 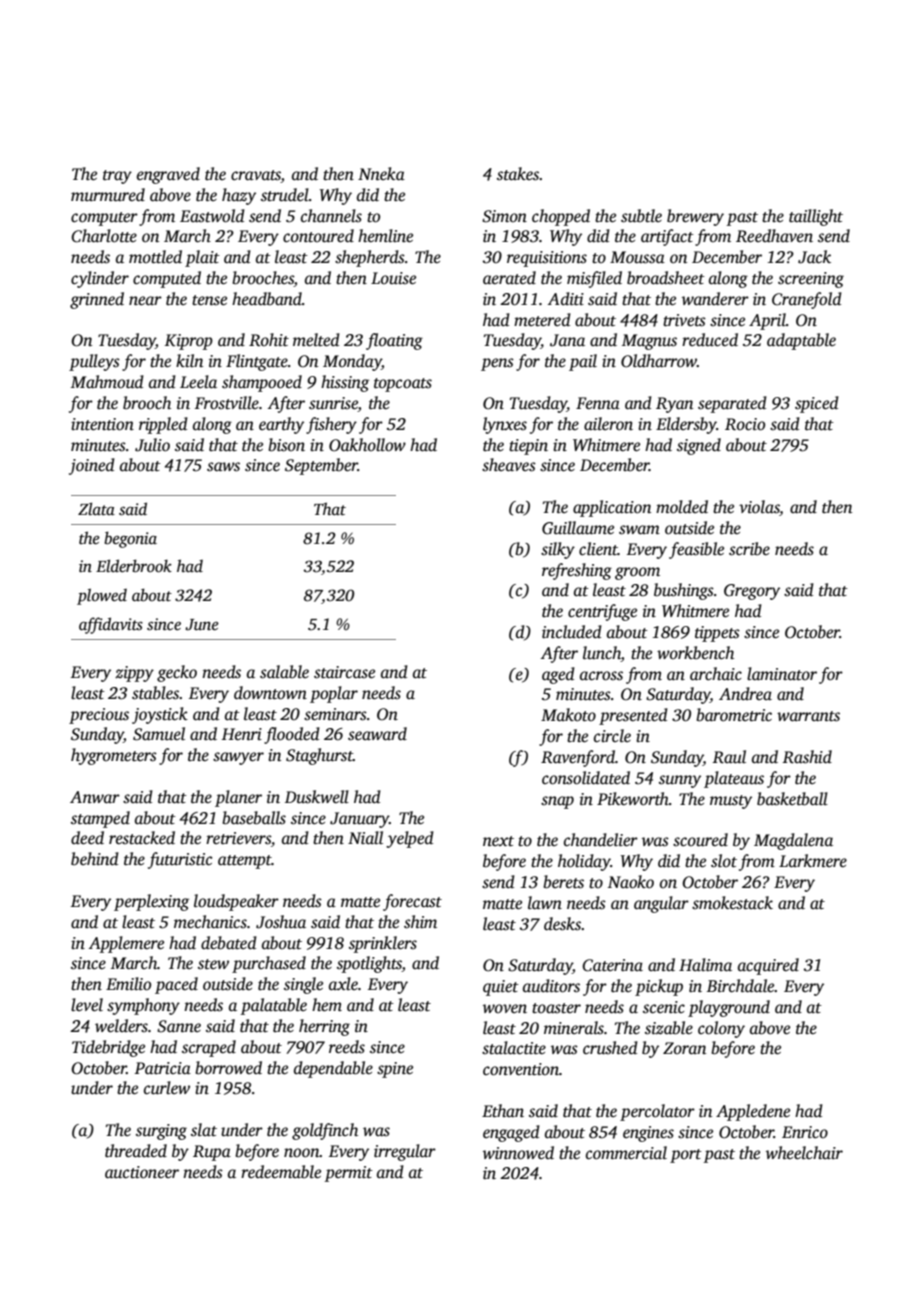 I want to click on winnowed, so click(x=518, y=1153).
